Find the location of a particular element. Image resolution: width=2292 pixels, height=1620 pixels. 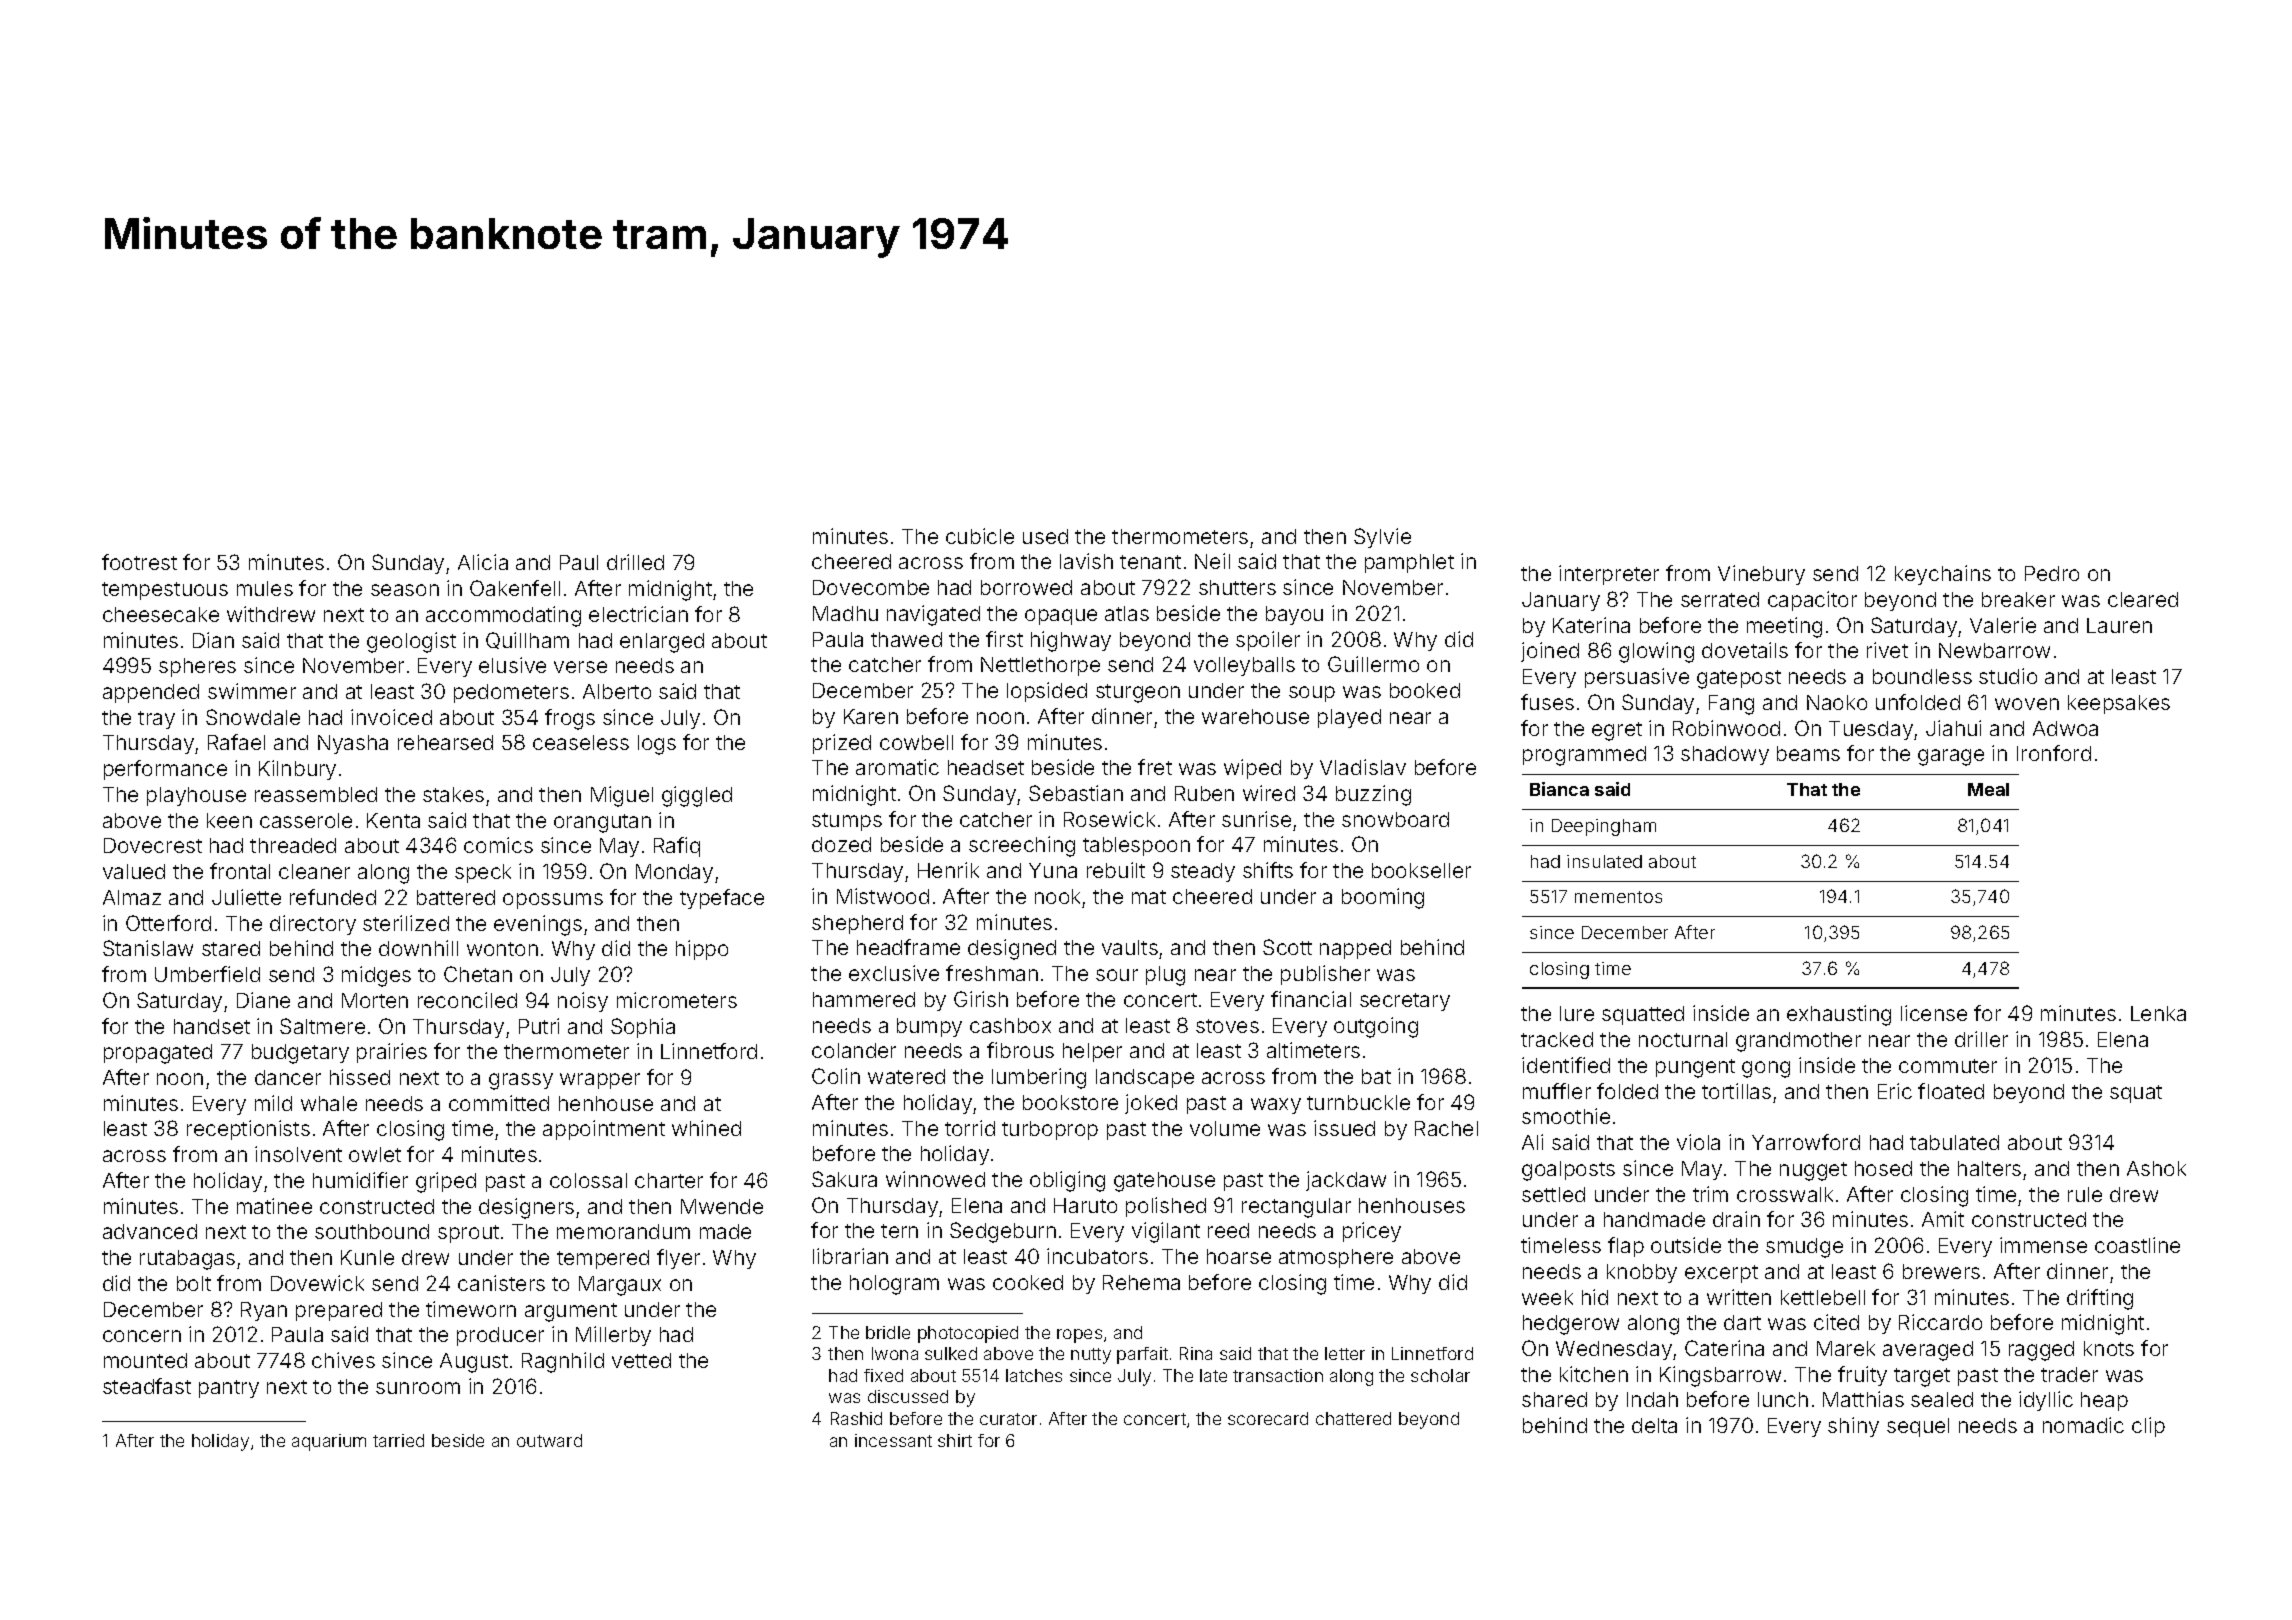

whined is located at coordinates (706, 1128).
